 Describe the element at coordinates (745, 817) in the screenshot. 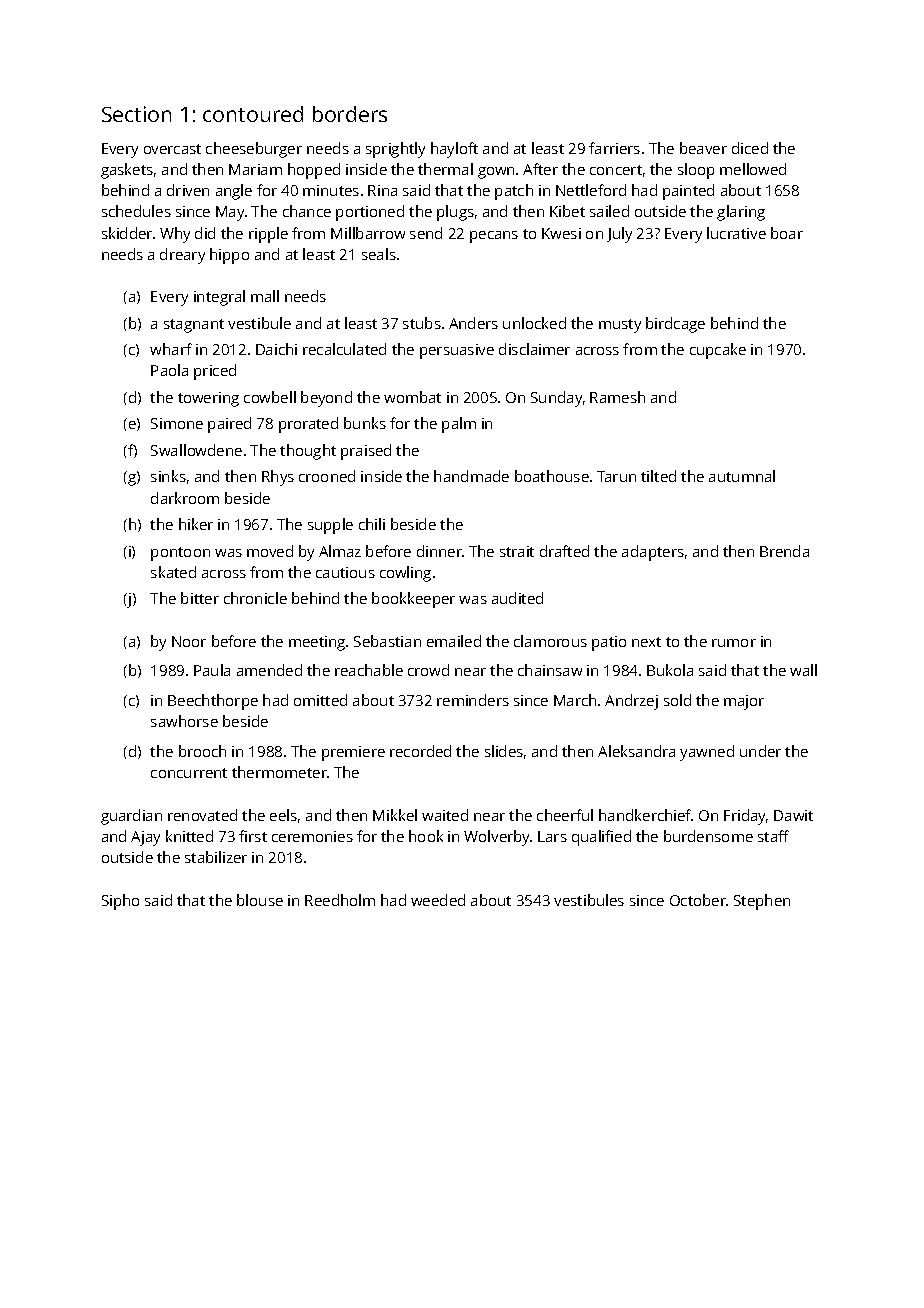

I see `Friday` at that location.
